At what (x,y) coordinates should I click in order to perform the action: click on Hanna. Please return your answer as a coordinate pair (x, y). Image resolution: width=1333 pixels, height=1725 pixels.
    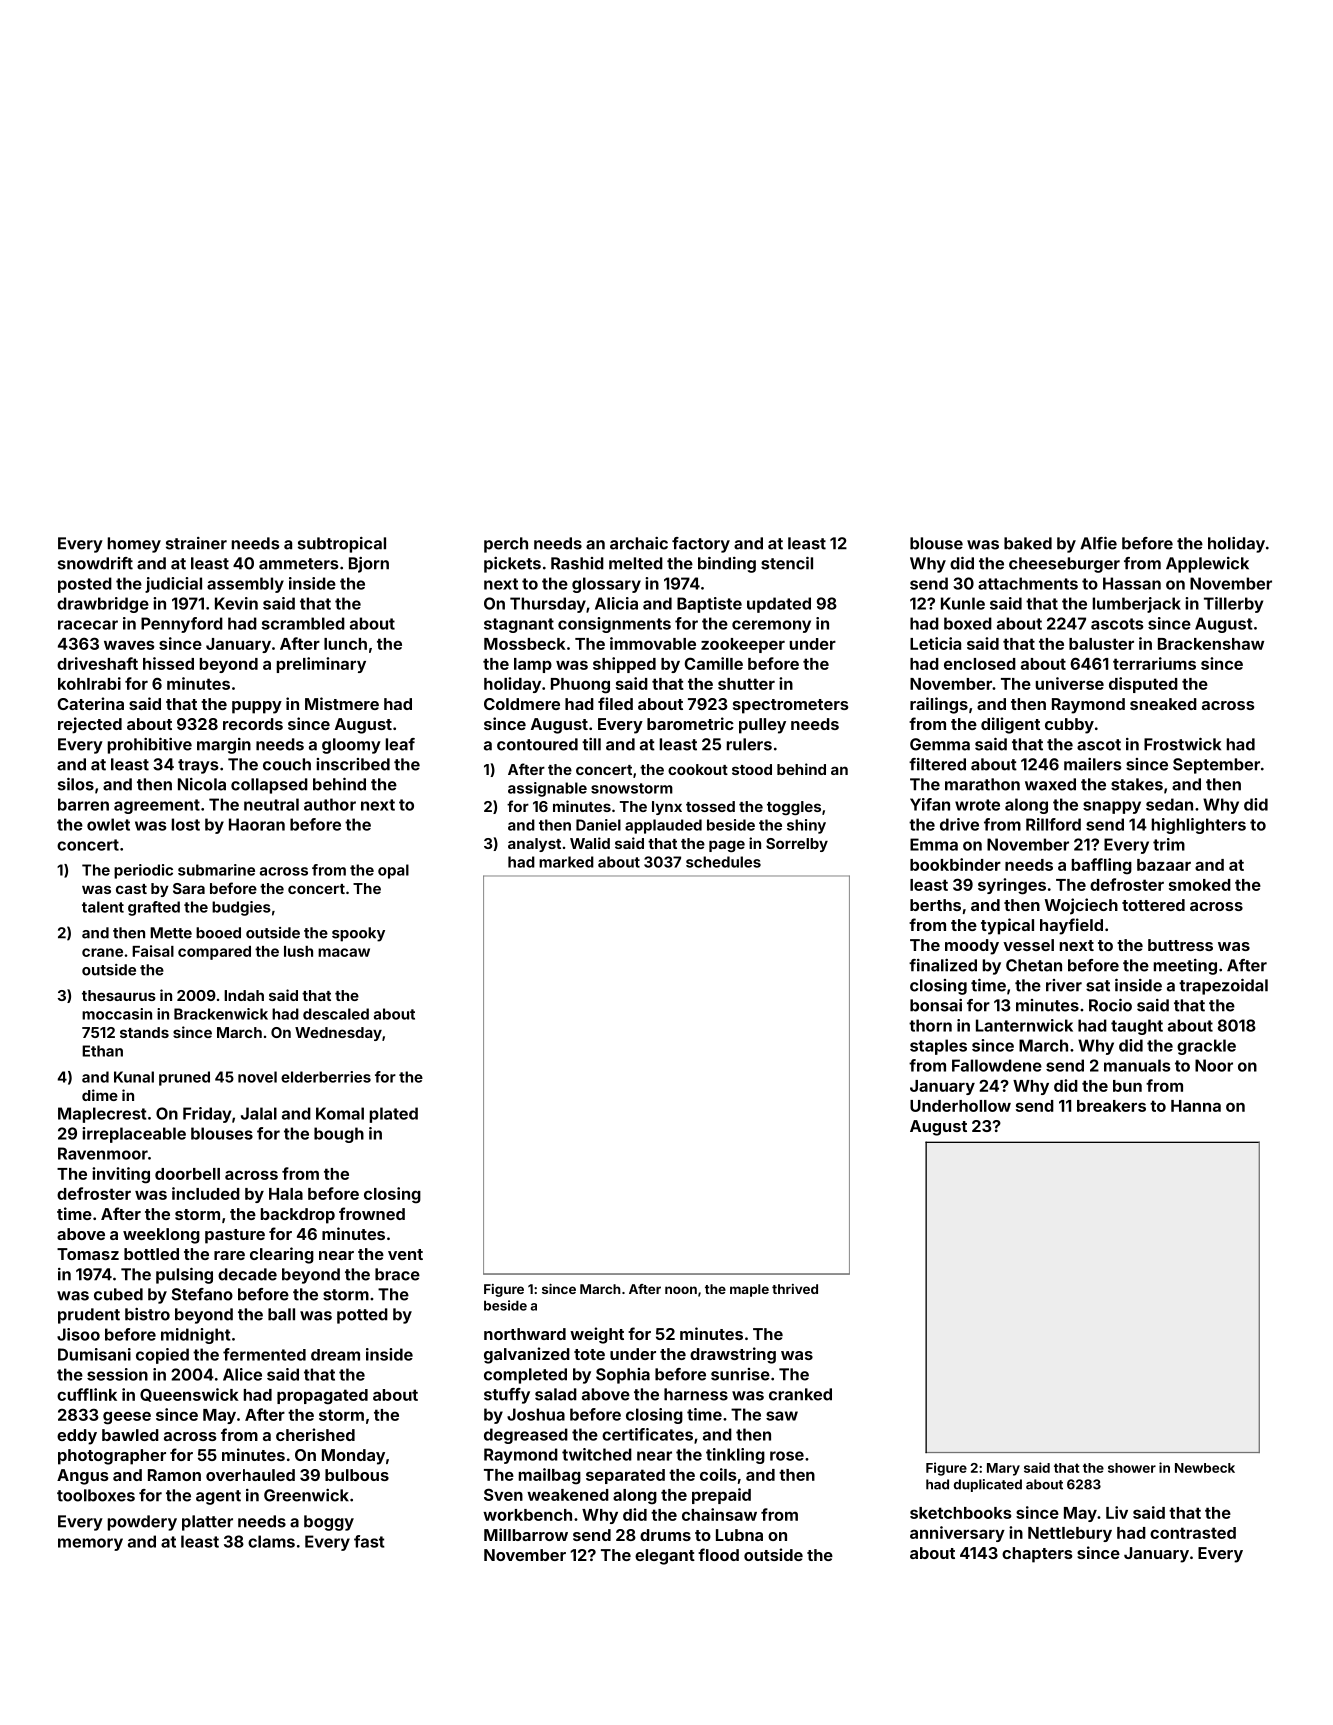
    Looking at the image, I should click on (1196, 1106).
